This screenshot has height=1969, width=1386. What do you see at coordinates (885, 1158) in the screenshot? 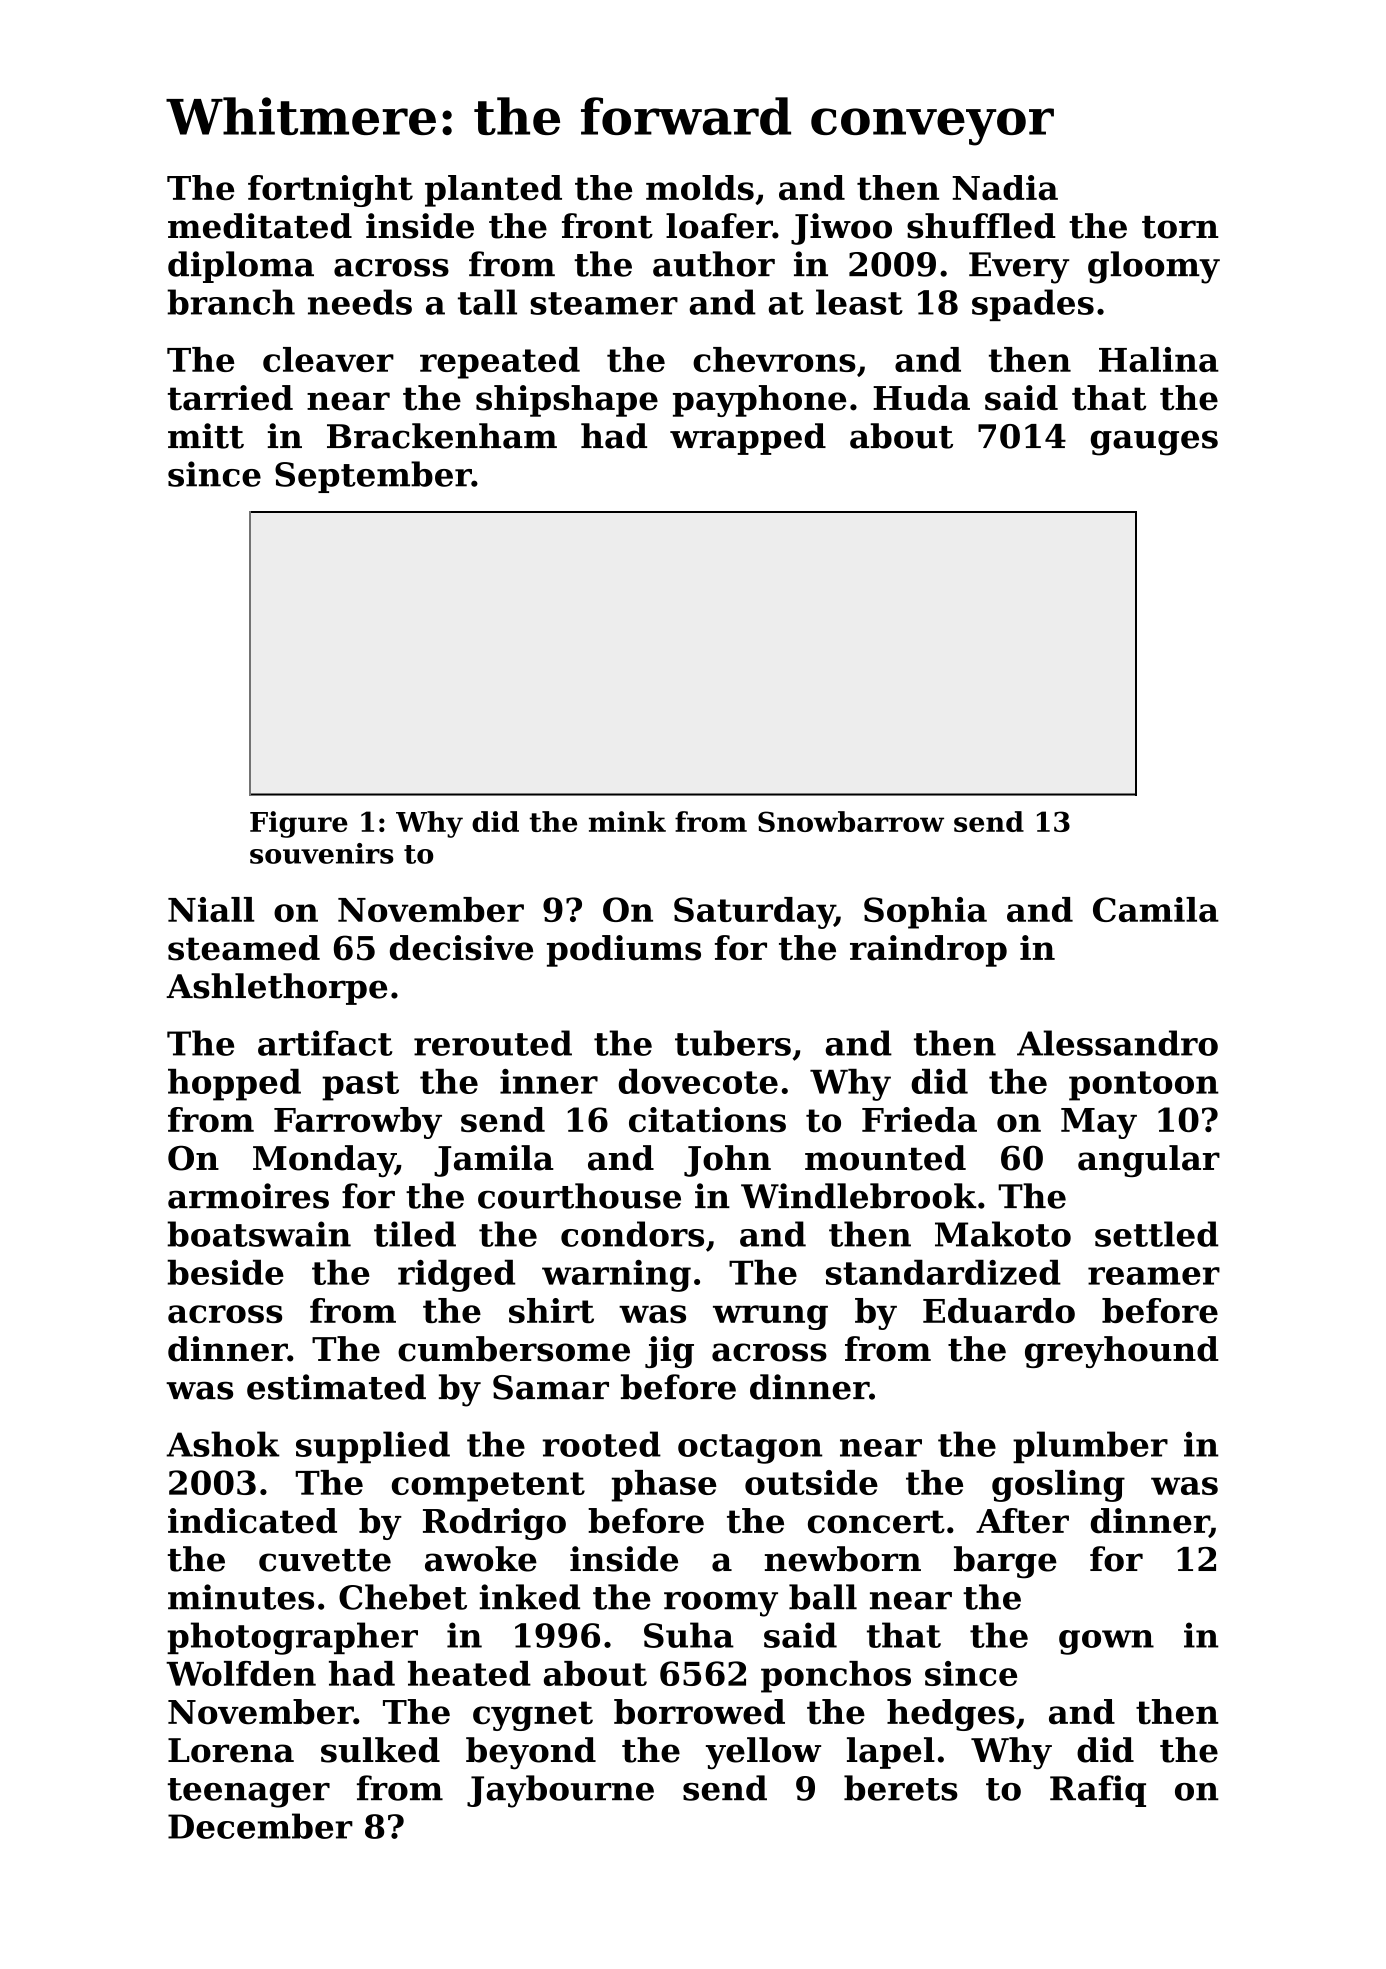
I see `mounted` at bounding box center [885, 1158].
